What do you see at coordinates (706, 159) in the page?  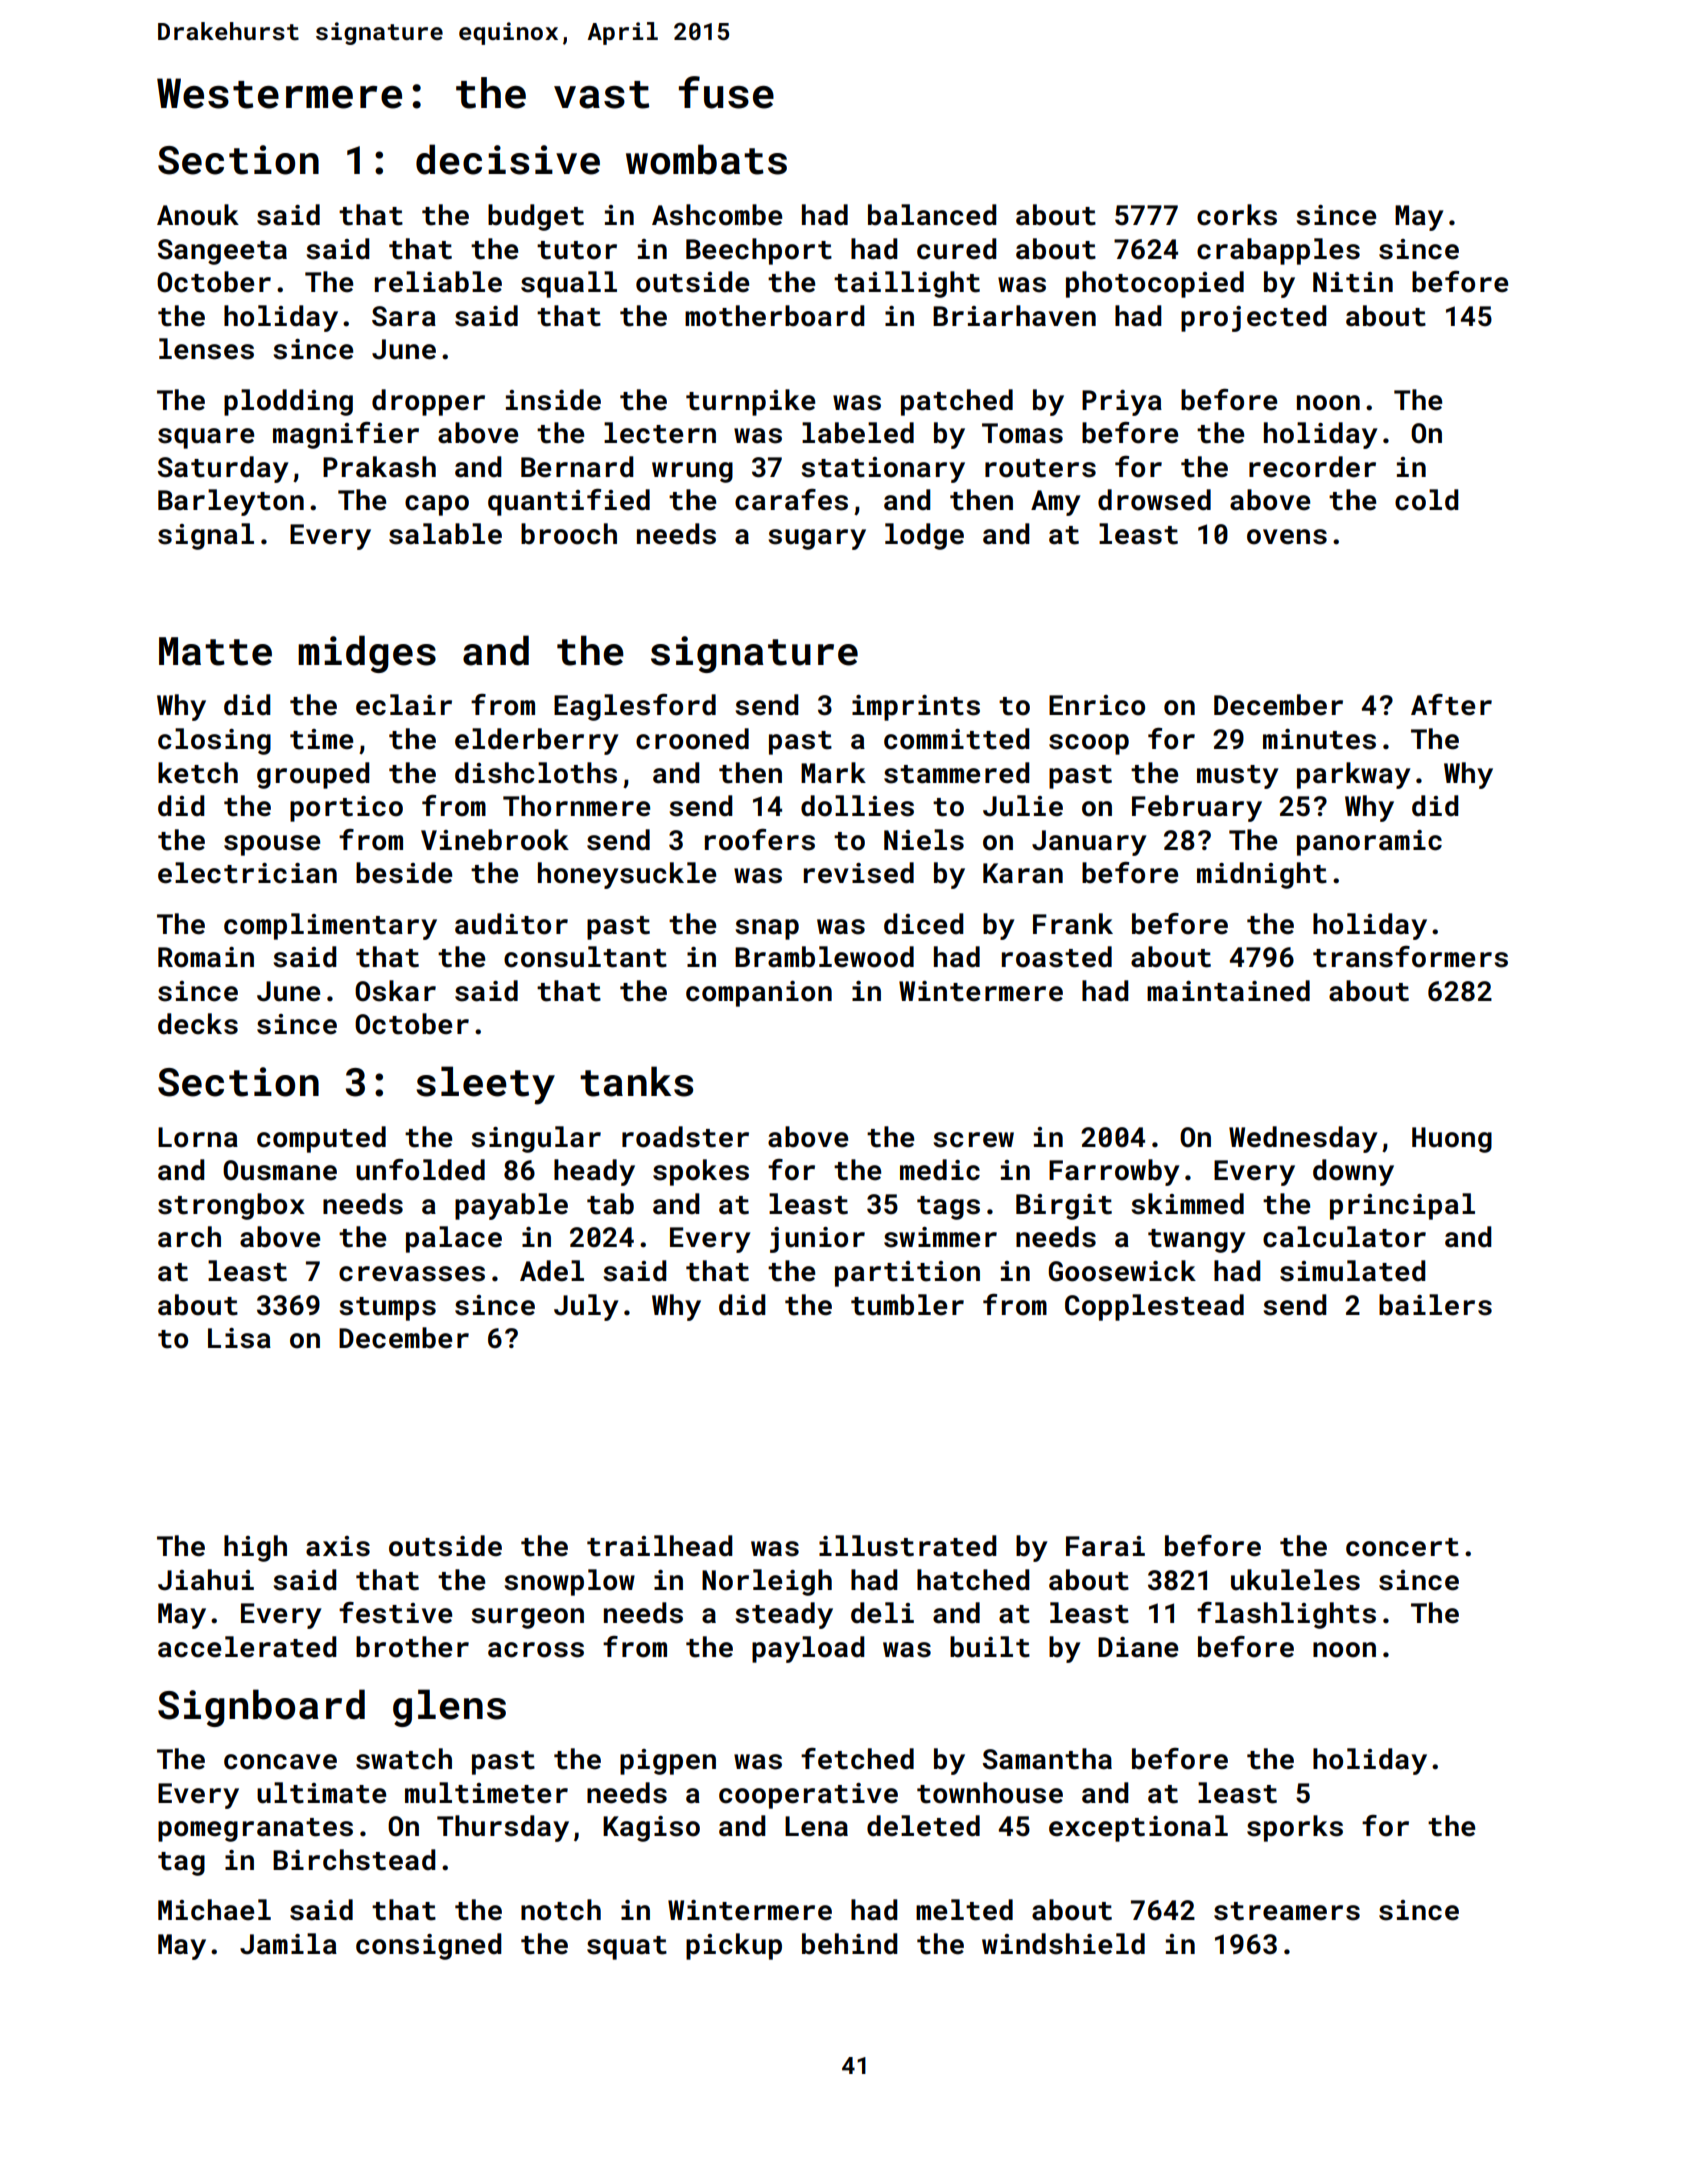 I see `wombats` at bounding box center [706, 159].
